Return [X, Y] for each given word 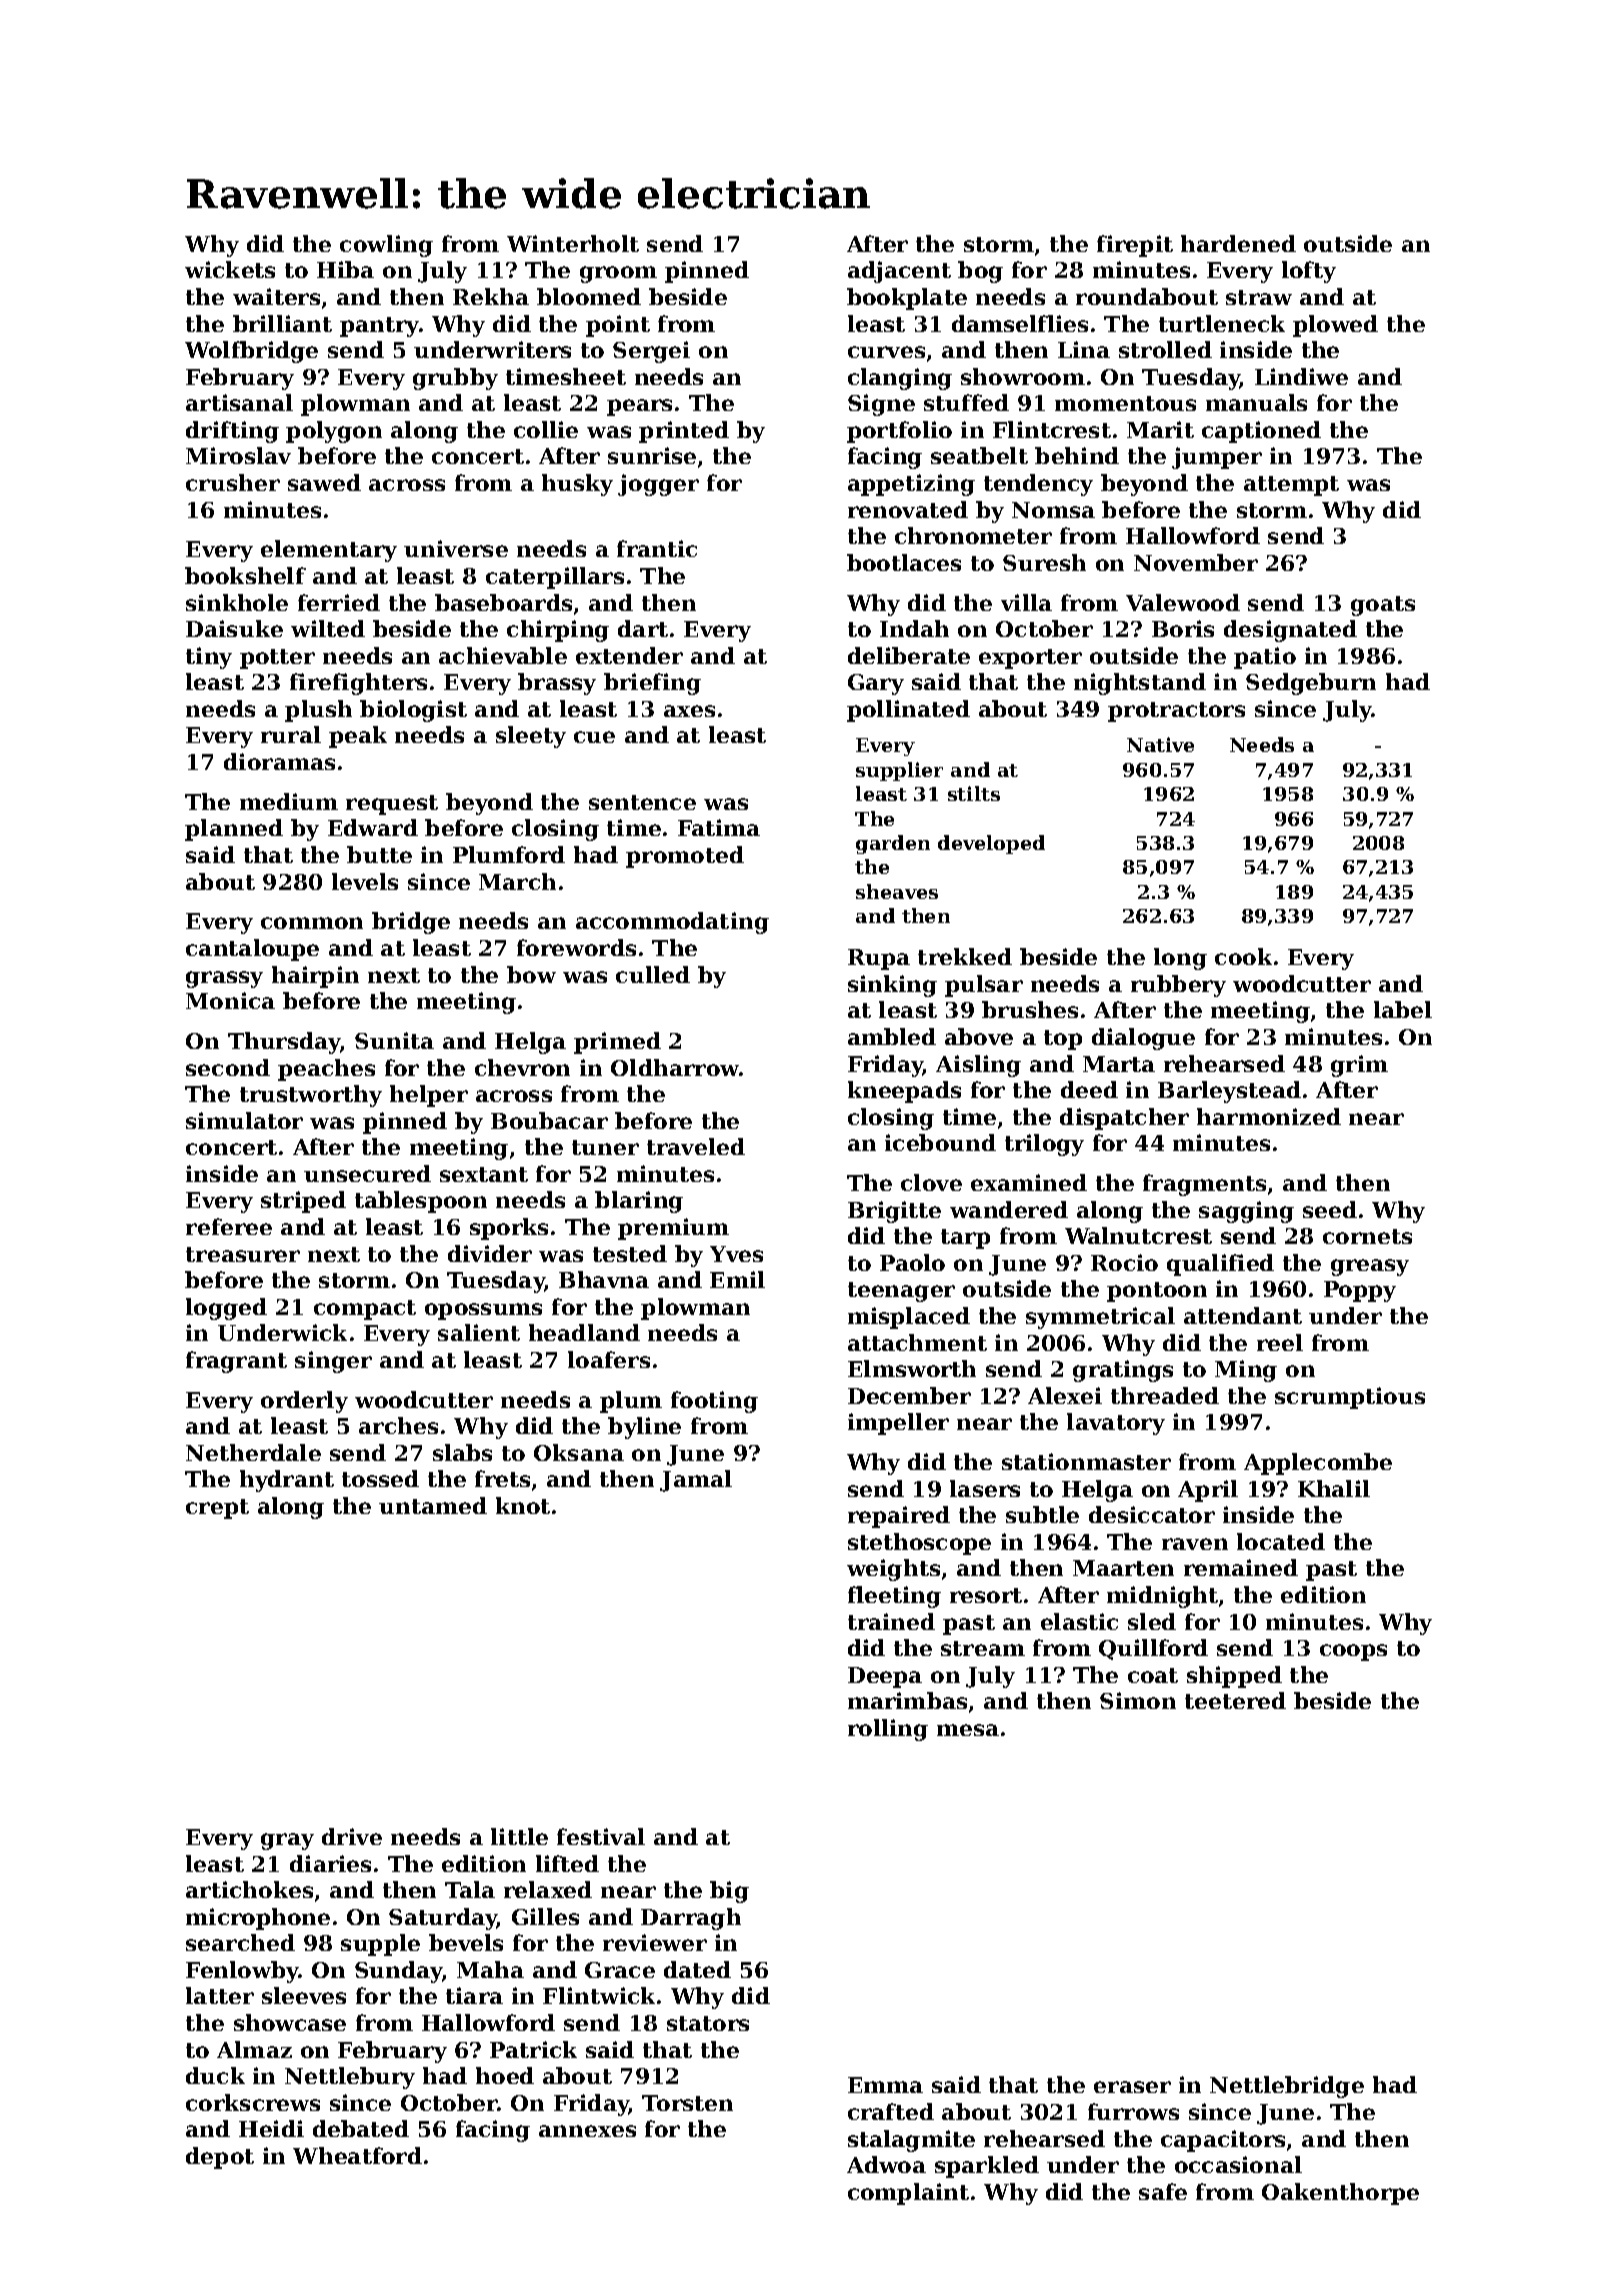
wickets [230, 269]
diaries [330, 1863]
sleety [531, 737]
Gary [876, 684]
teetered [1235, 1700]
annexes [587, 2131]
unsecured [367, 1173]
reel [1280, 1342]
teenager [901, 1292]
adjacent [899, 272]
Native [1160, 744]
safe [1163, 2191]
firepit [1135, 246]
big [729, 1892]
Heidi [271, 2128]
